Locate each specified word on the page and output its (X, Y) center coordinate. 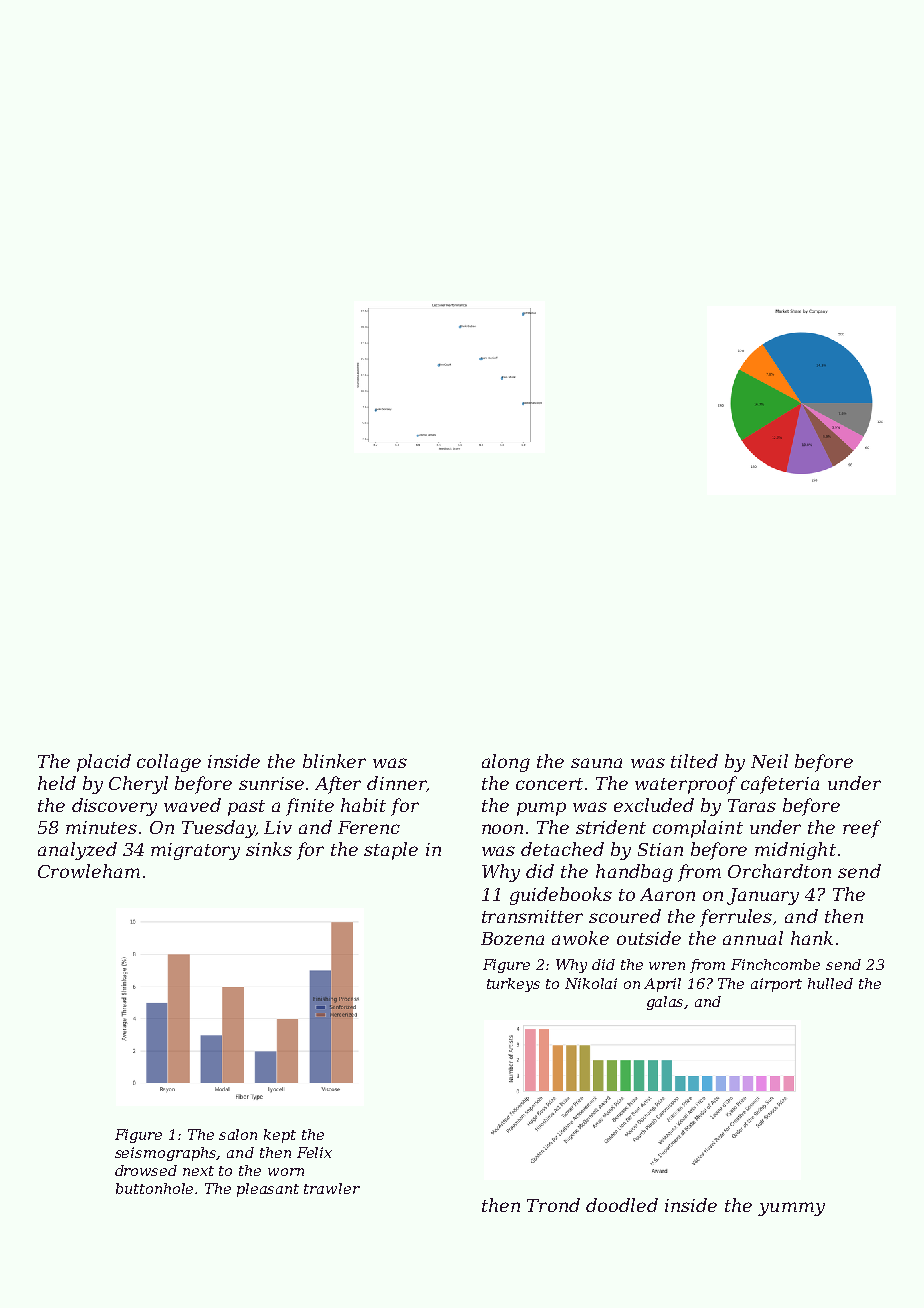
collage (169, 763)
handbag (634, 873)
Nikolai (591, 983)
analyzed (77, 851)
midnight (795, 851)
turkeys (513, 985)
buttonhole (154, 1188)
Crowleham (89, 871)
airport (776, 985)
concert (549, 784)
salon (238, 1134)
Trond (553, 1205)
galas (666, 1003)
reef (862, 829)
